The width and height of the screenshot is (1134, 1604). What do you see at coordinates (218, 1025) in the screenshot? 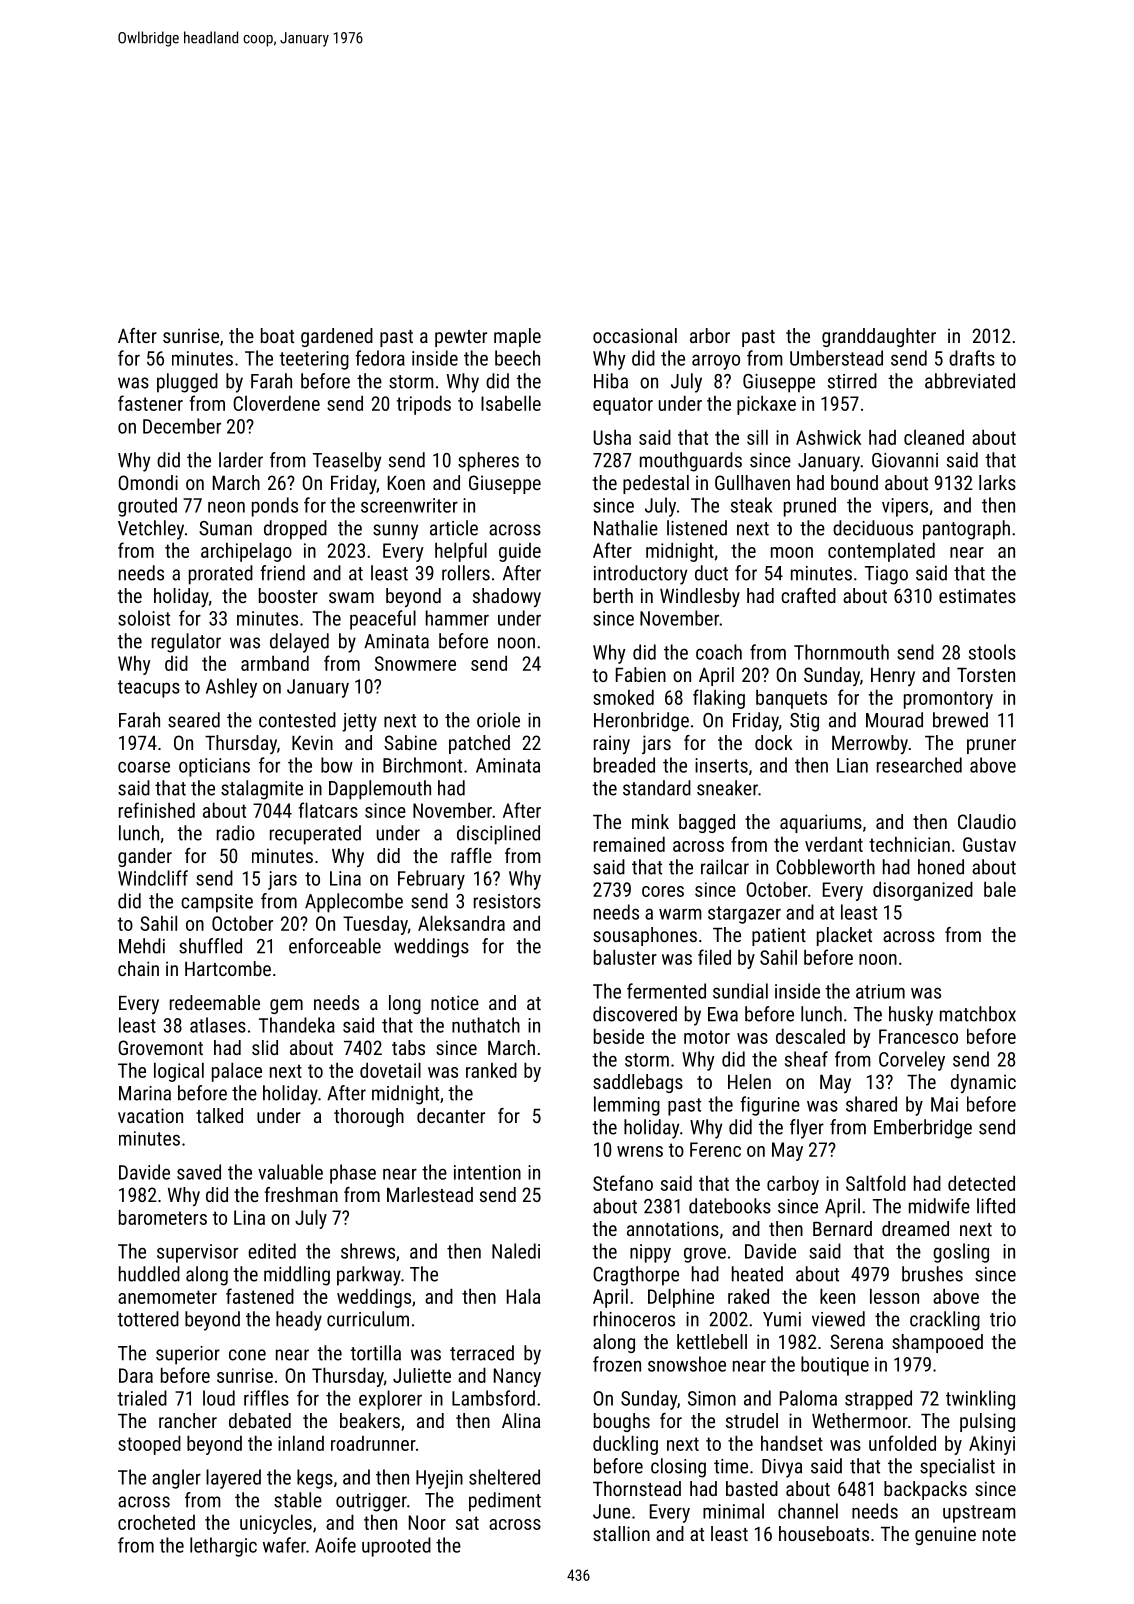
I see `atlases` at bounding box center [218, 1025].
